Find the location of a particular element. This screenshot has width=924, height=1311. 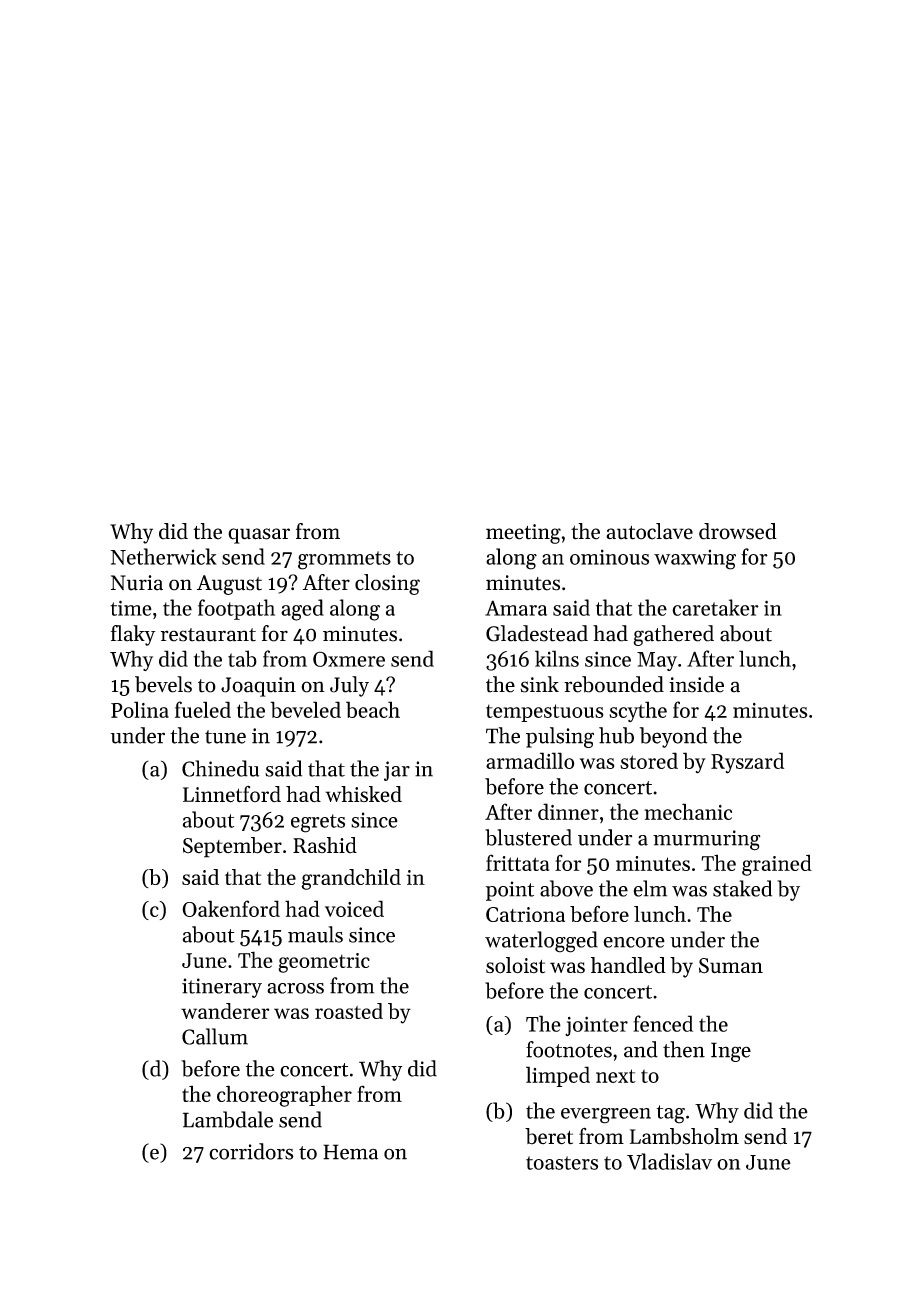

corridors is located at coordinates (251, 1151).
